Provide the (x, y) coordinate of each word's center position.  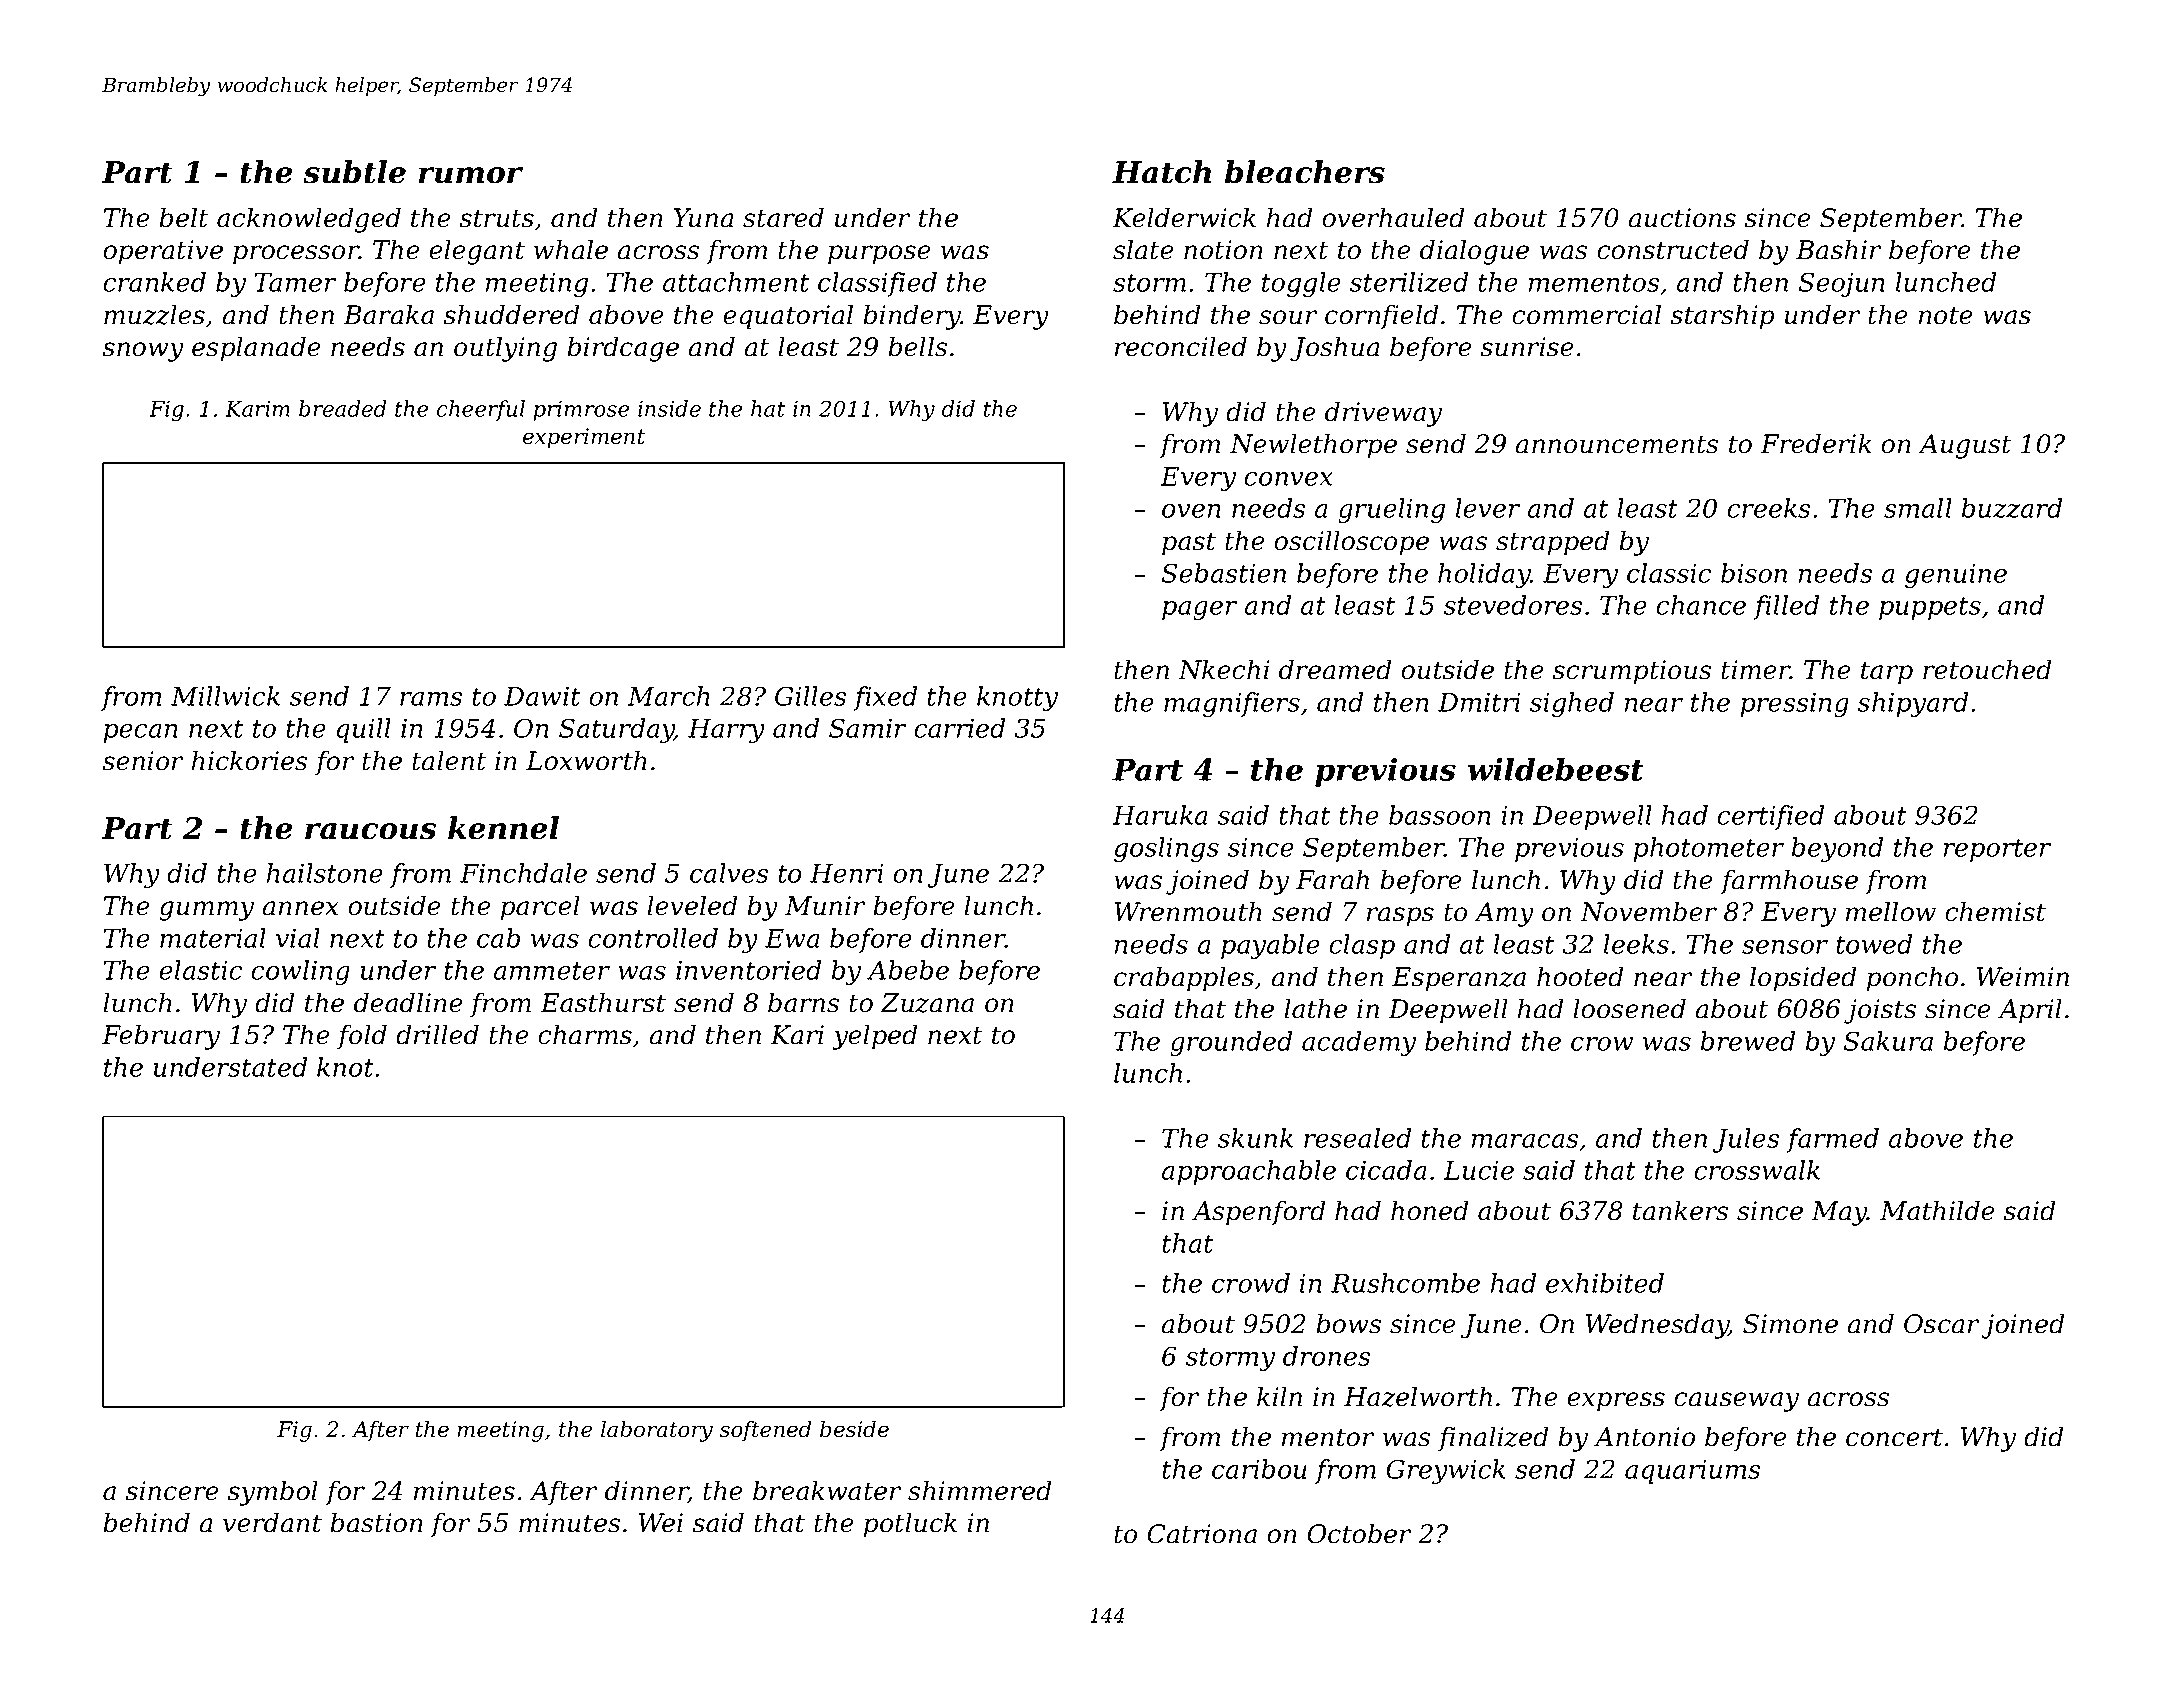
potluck (910, 1525)
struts (497, 218)
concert (1894, 1437)
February (161, 1037)
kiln (1279, 1396)
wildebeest (1556, 769)
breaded (342, 408)
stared (783, 217)
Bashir (1839, 249)
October (1359, 1533)
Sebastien (1224, 573)
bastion (376, 1522)
